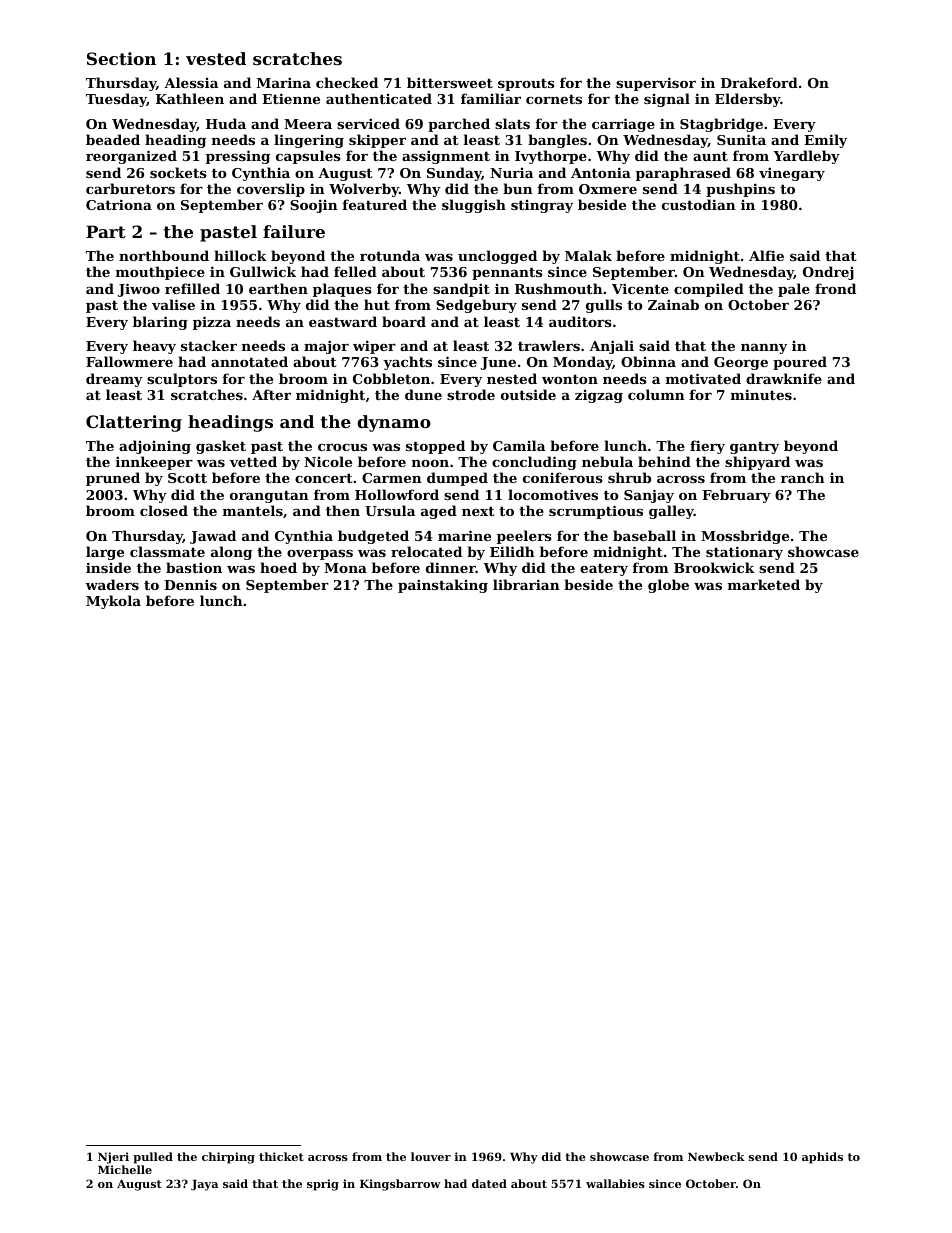  Describe the element at coordinates (554, 99) in the screenshot. I see `cornets` at that location.
